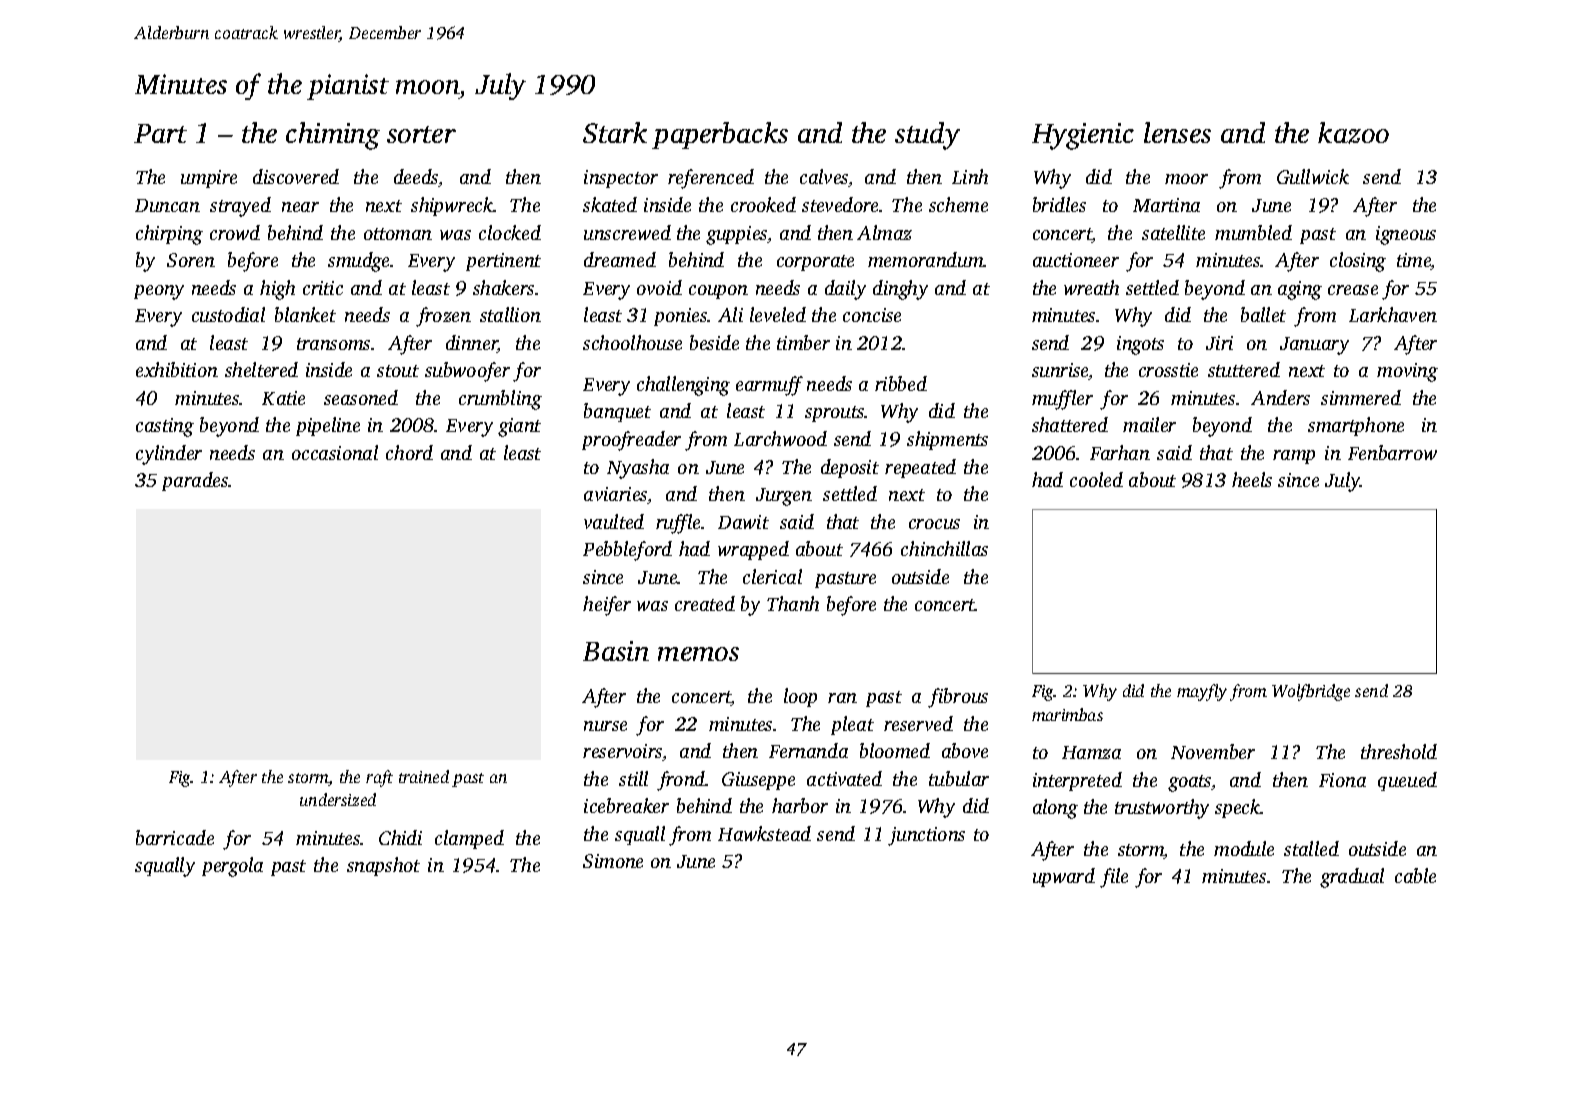 The width and height of the screenshot is (1573, 1113). Describe the element at coordinates (160, 133) in the screenshot. I see `Part` at that location.
